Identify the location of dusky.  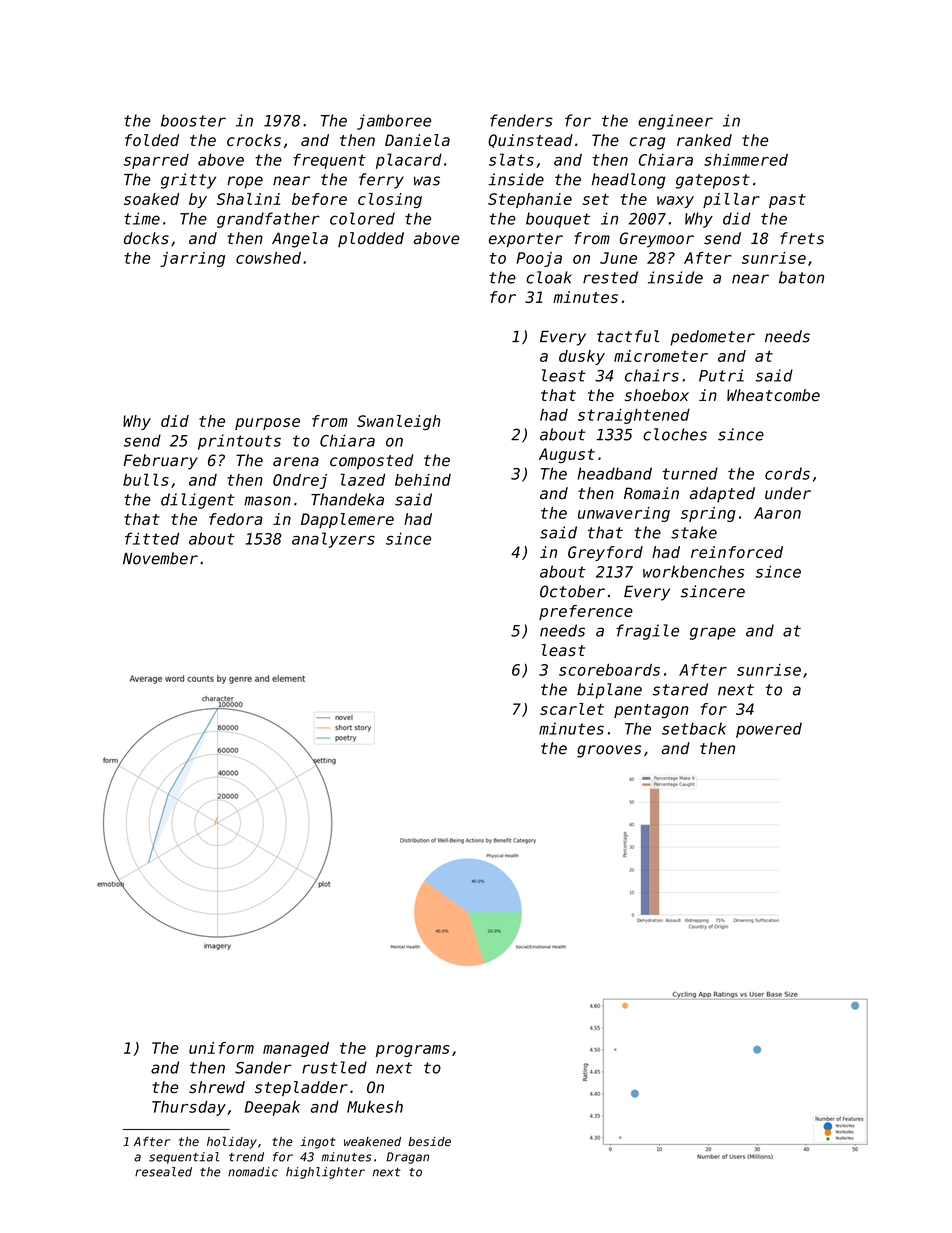
(582, 357).
